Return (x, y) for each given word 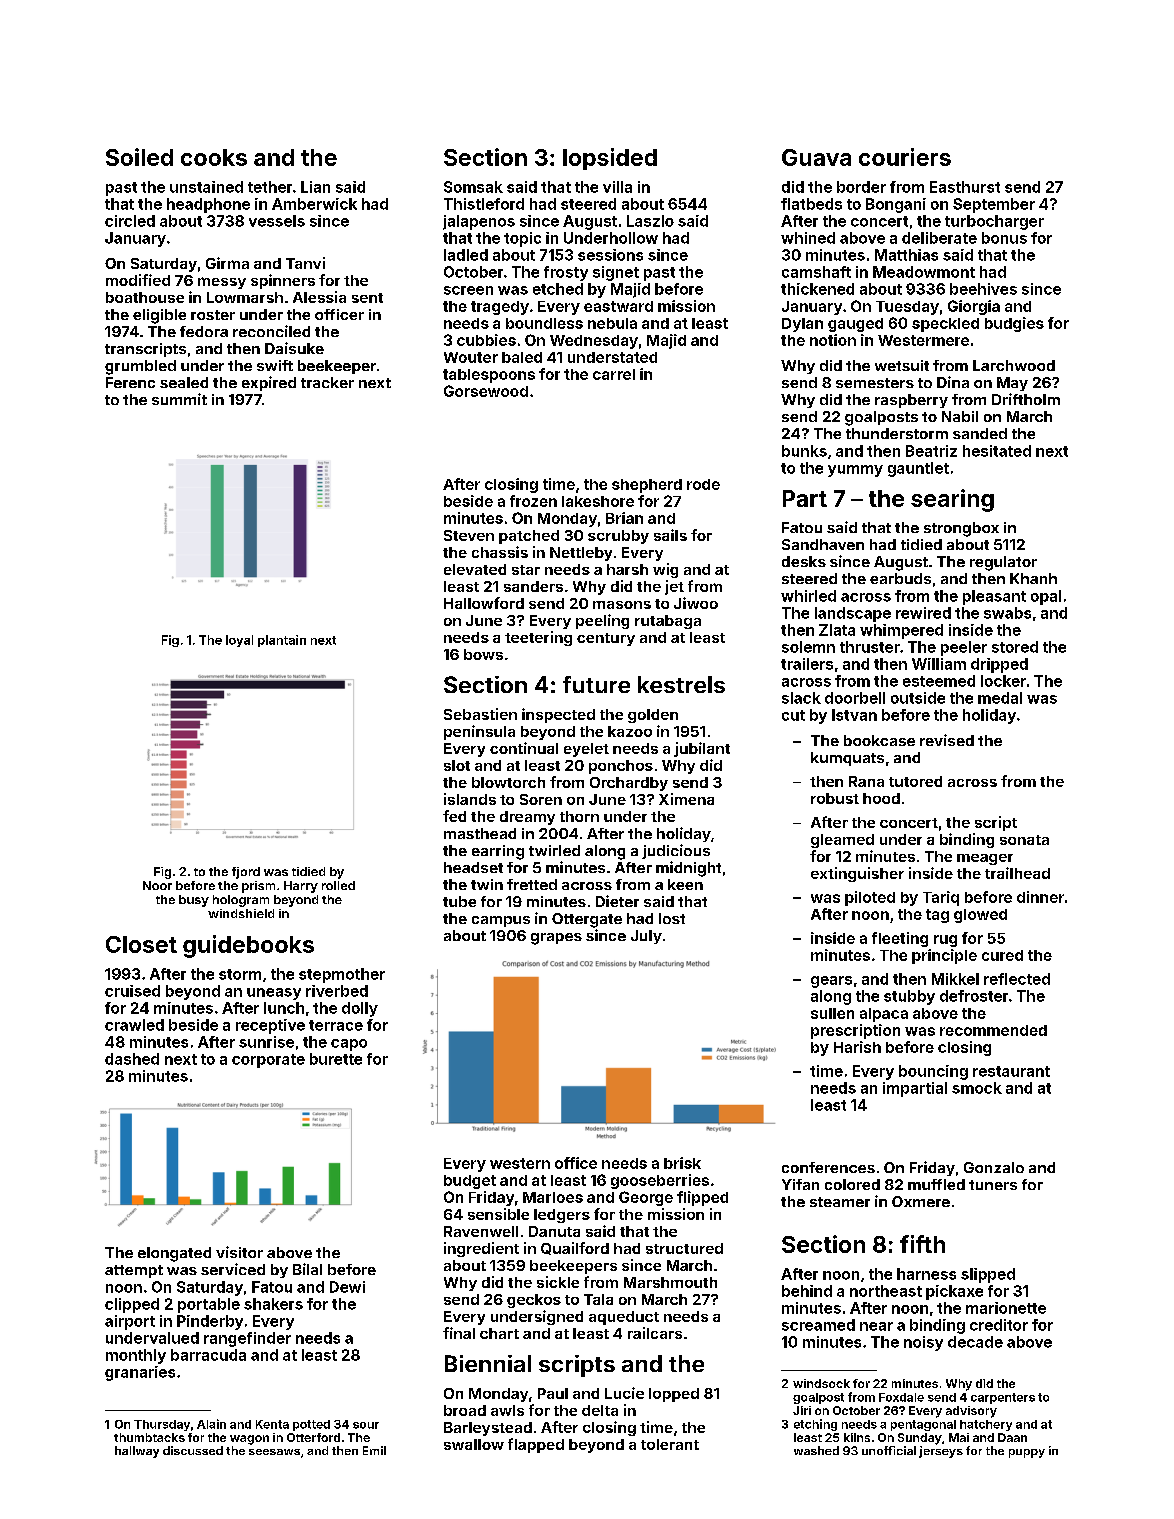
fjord (246, 873)
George (646, 1198)
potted (311, 1425)
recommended (993, 1030)
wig (665, 570)
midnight (688, 869)
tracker (327, 382)
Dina (953, 382)
